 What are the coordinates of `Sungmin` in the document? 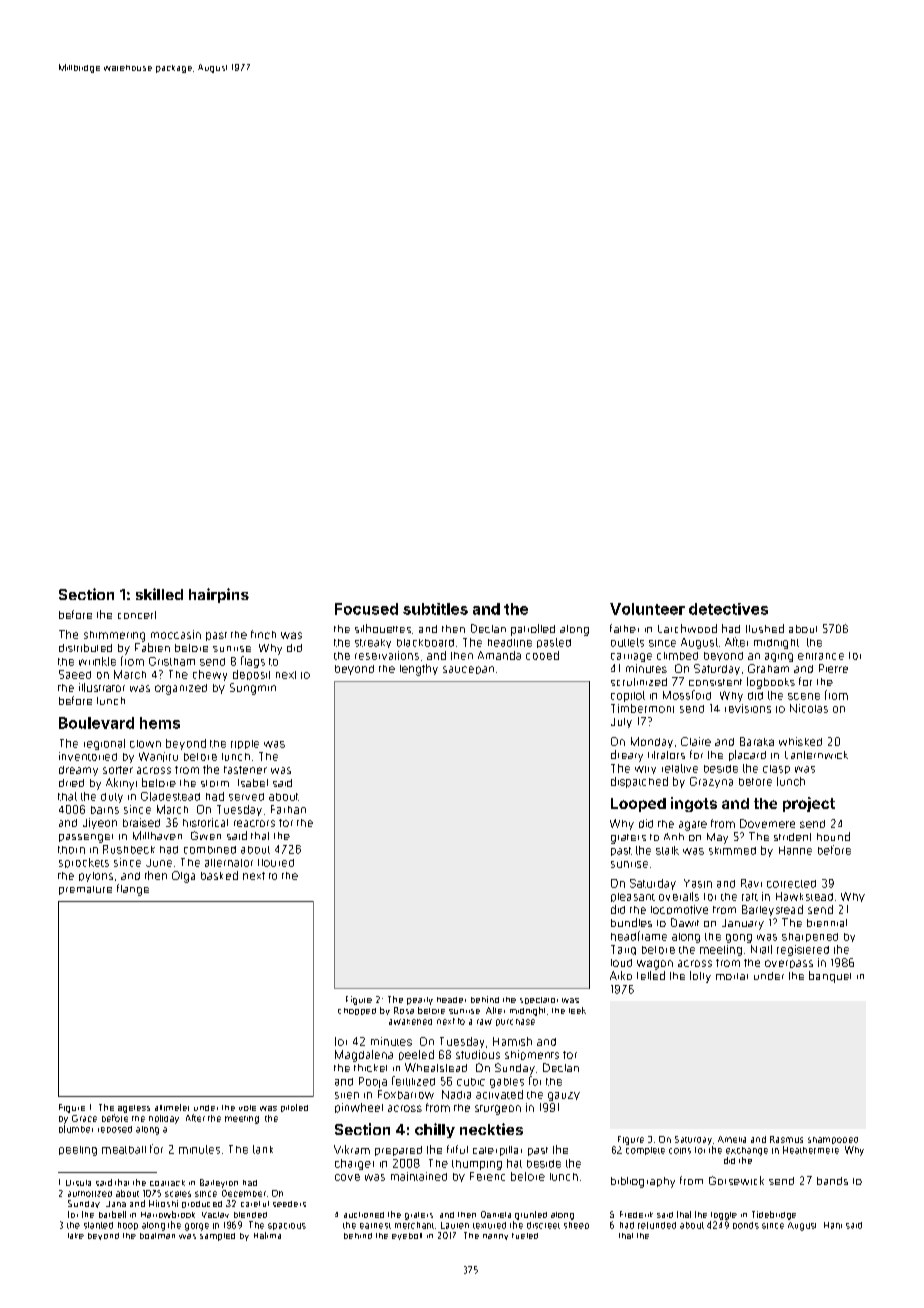 It's located at (253, 689).
